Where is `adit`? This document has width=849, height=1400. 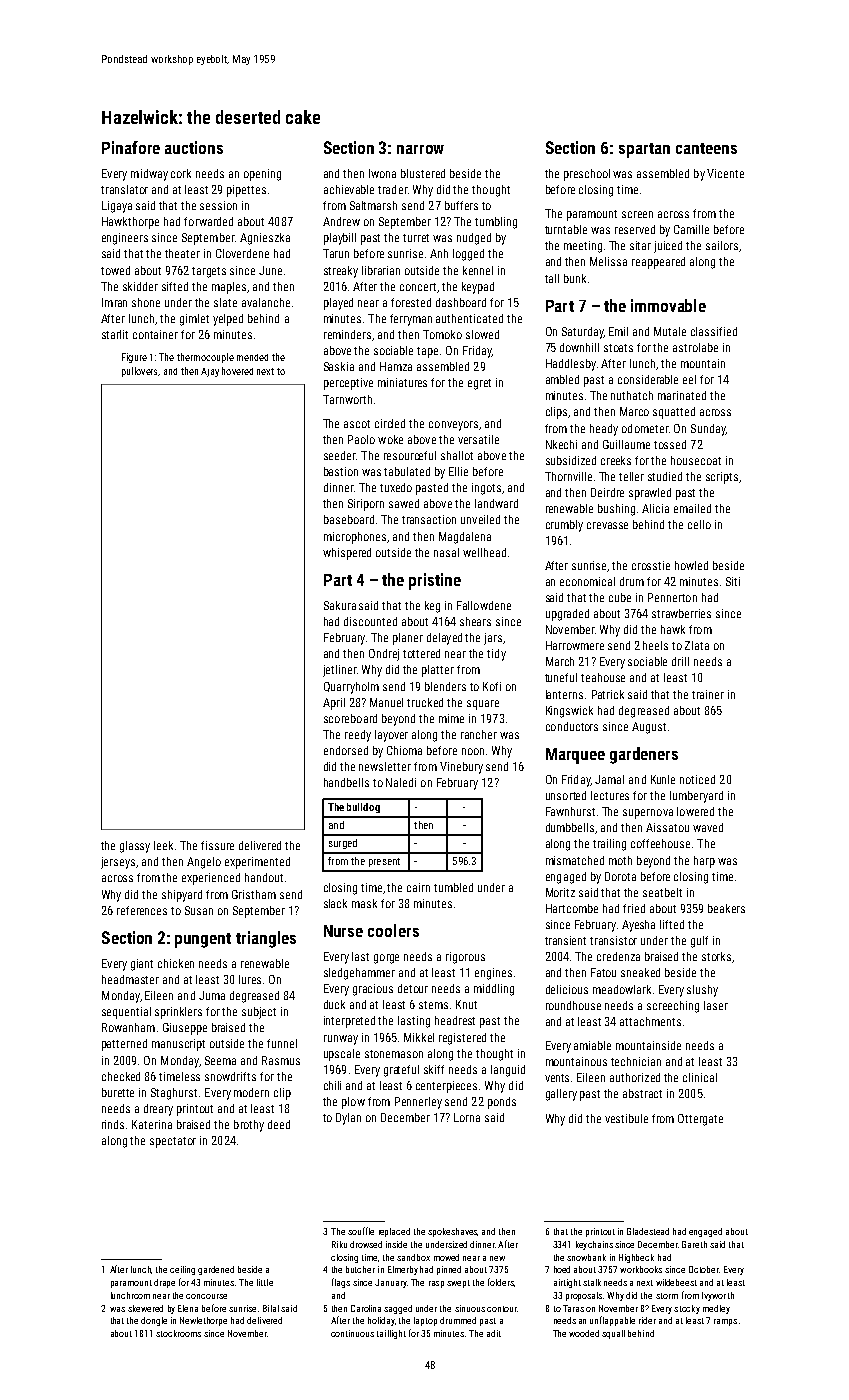
adit is located at coordinates (494, 1333).
